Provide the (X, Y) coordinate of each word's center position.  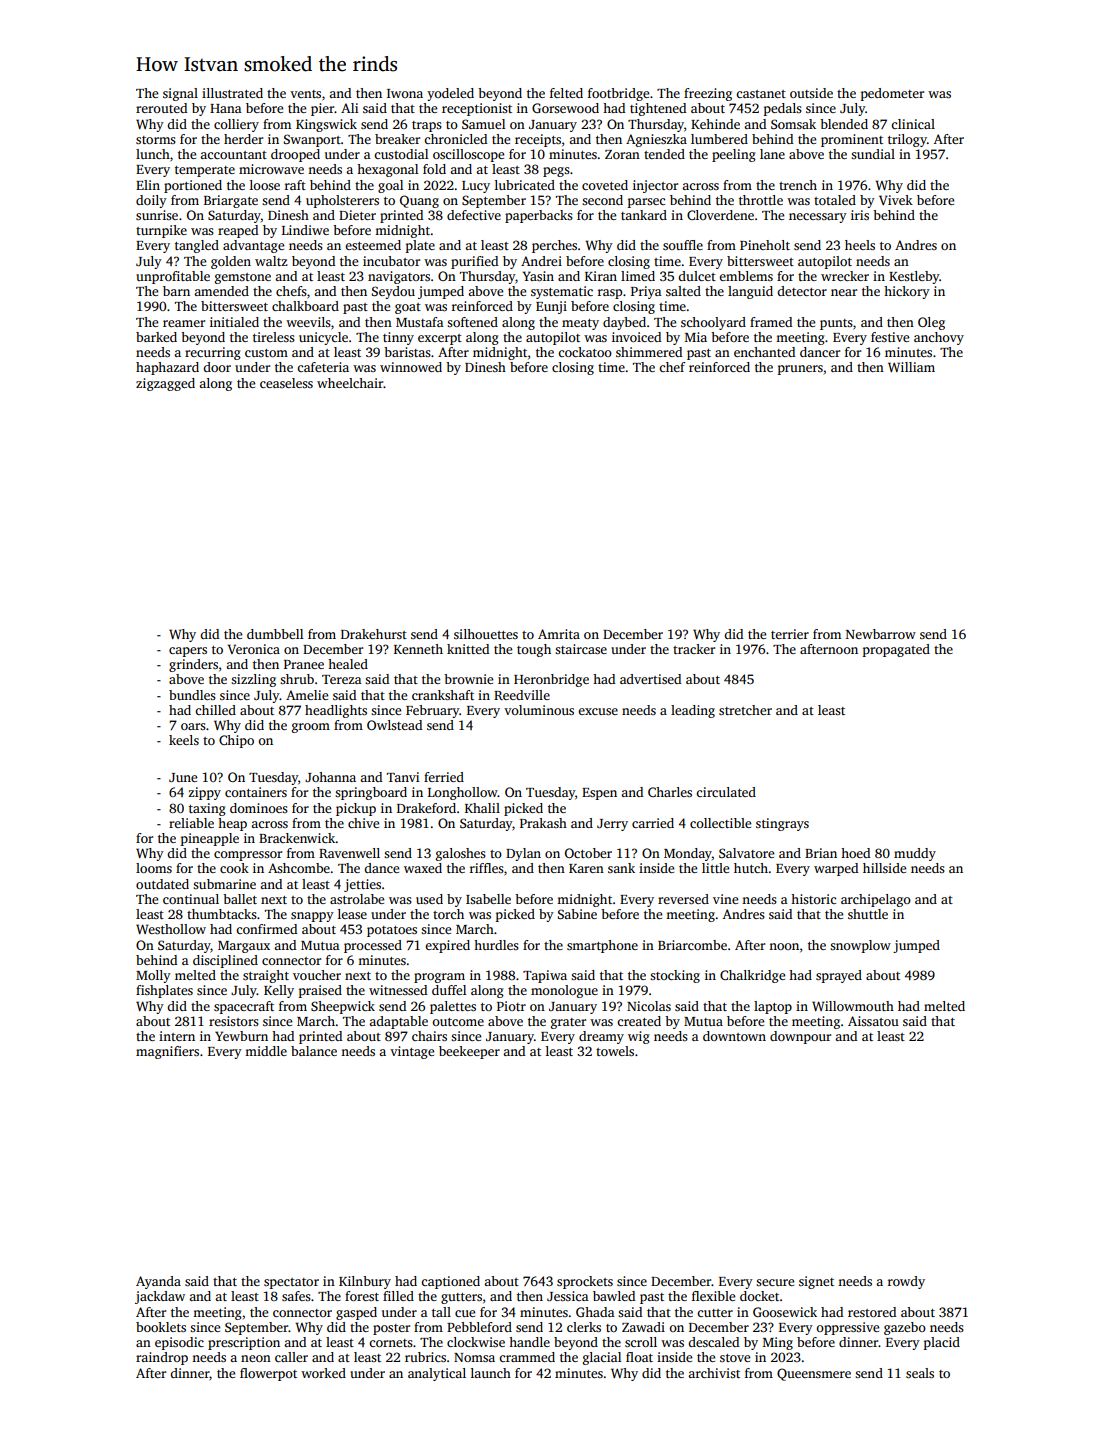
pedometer (892, 94)
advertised (650, 679)
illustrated (232, 93)
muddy (915, 854)
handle (529, 1342)
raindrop (162, 1358)
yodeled (450, 94)
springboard (371, 793)
